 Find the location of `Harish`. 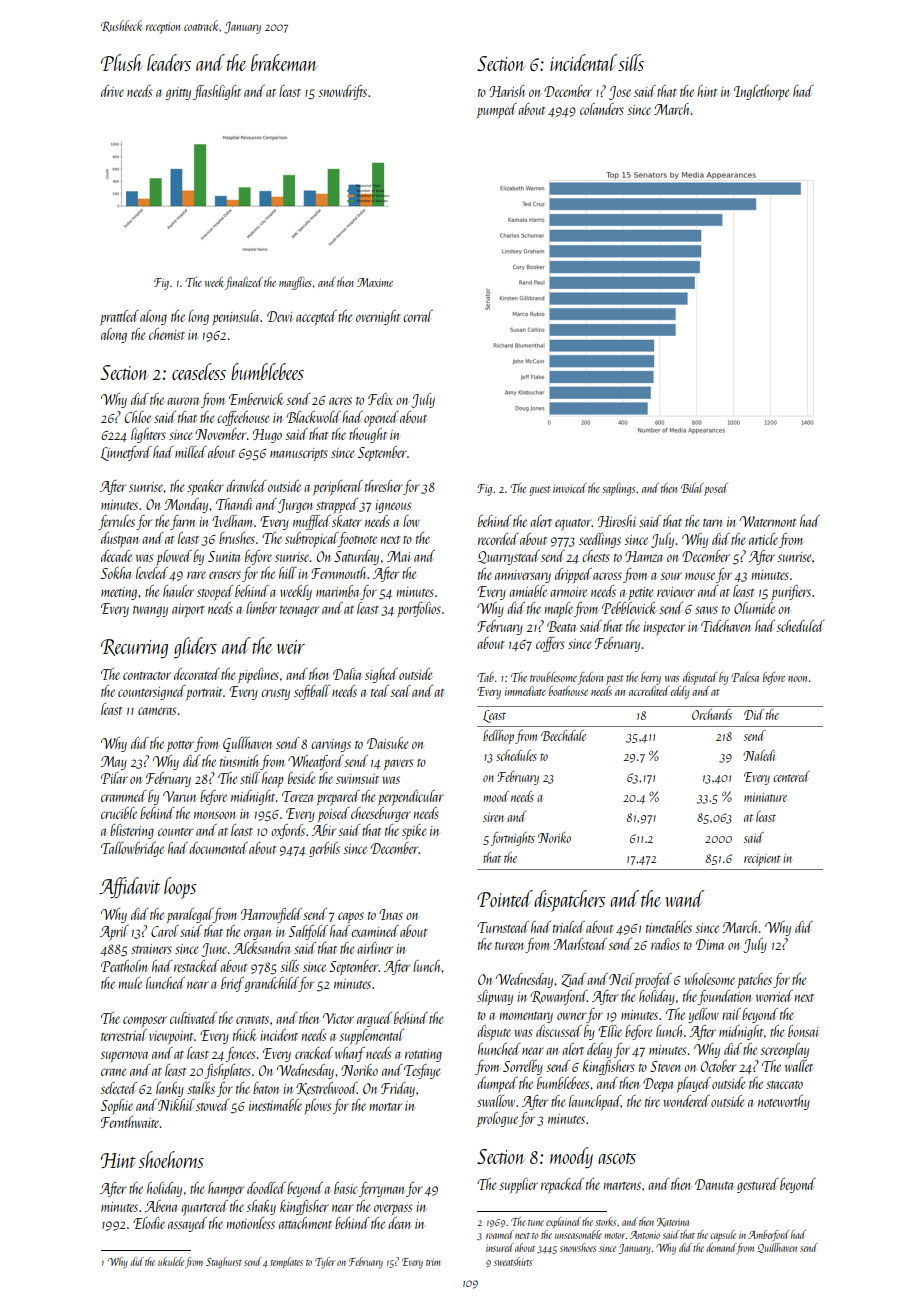

Harish is located at coordinates (507, 91).
